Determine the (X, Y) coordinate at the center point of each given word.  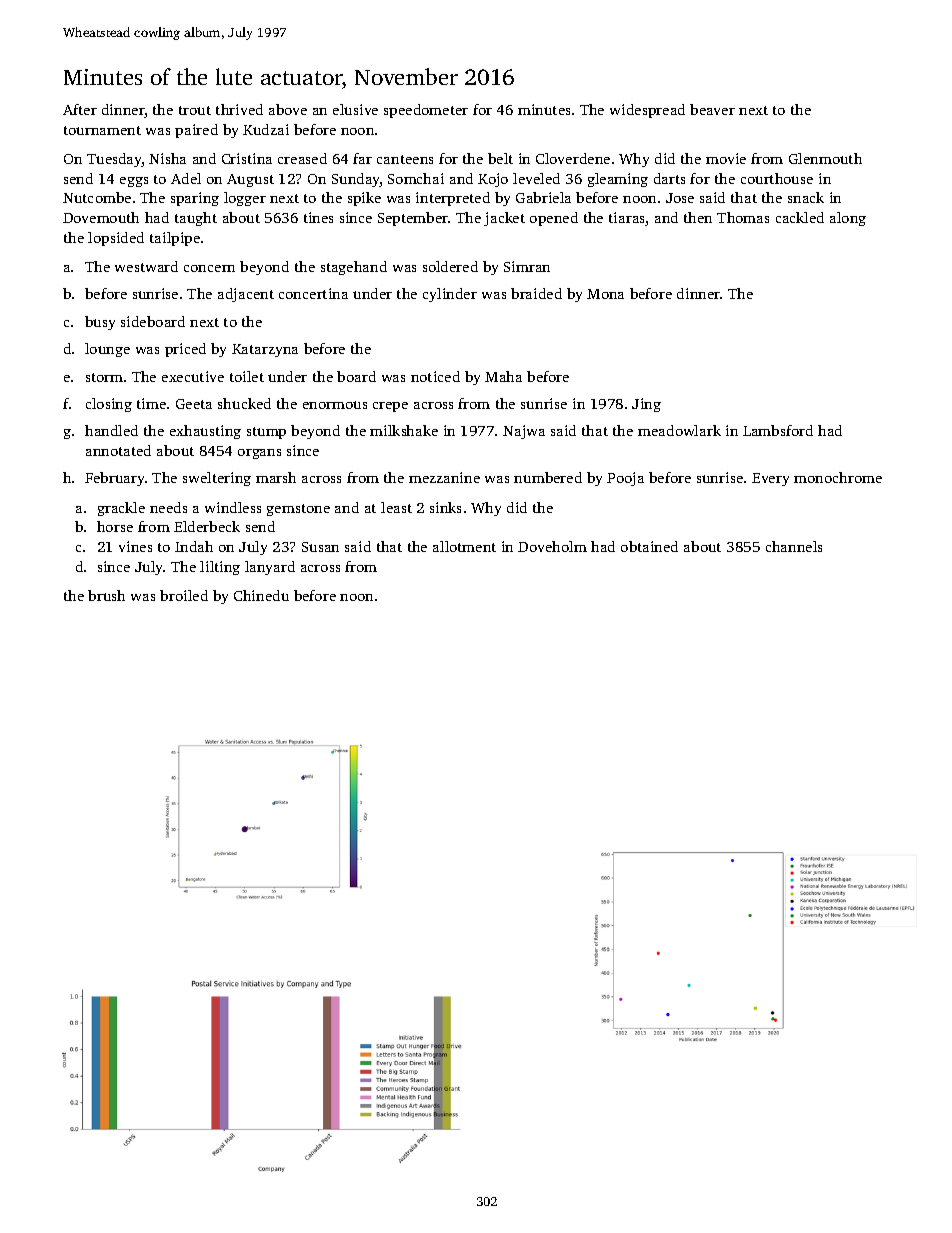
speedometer (426, 111)
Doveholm (552, 546)
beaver (712, 109)
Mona (605, 294)
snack (806, 197)
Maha (503, 376)
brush (106, 595)
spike (364, 199)
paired (196, 131)
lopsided (116, 239)
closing (109, 405)
